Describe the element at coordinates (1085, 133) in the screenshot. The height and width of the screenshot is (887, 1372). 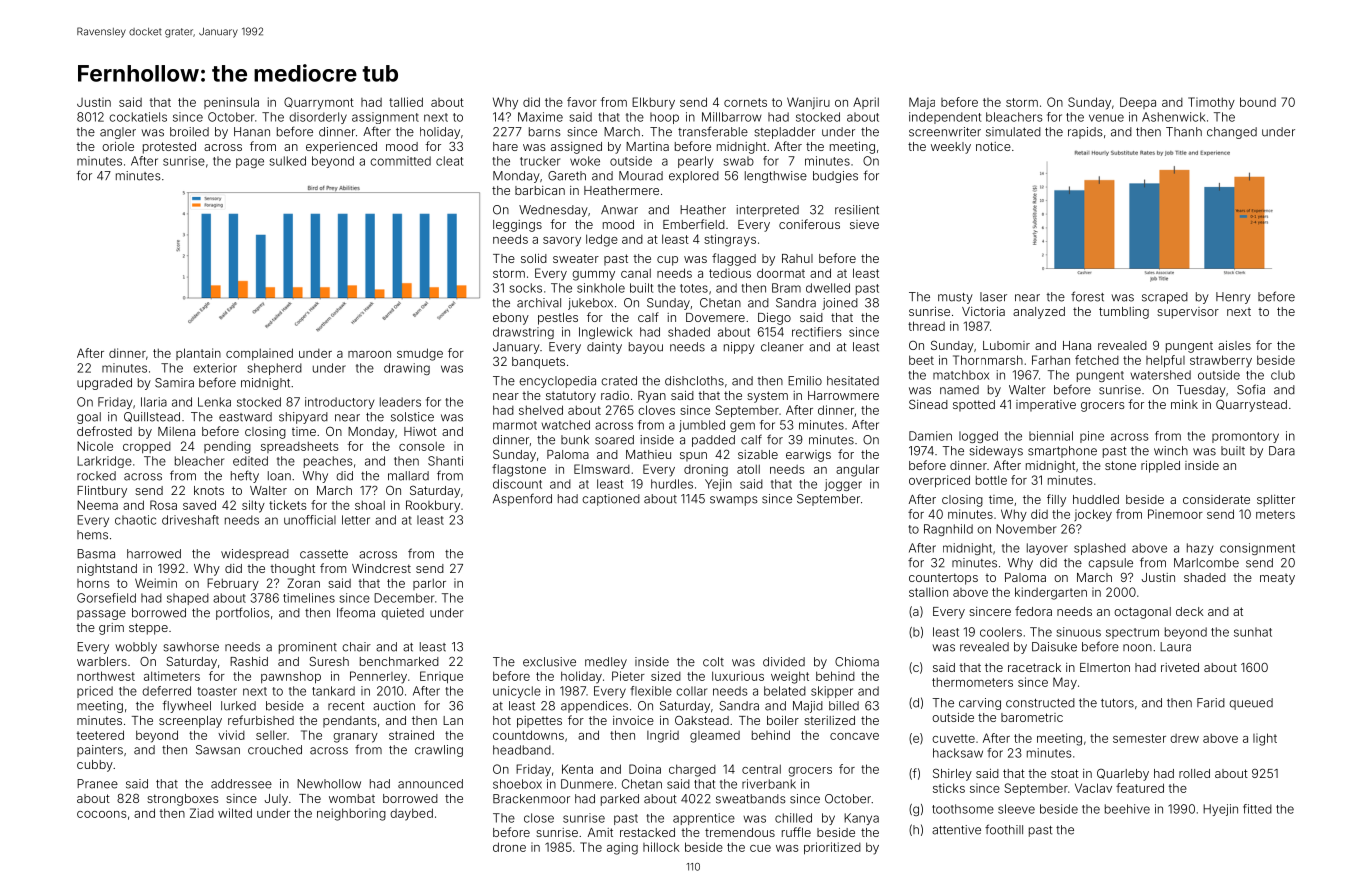
I see `rapids` at that location.
